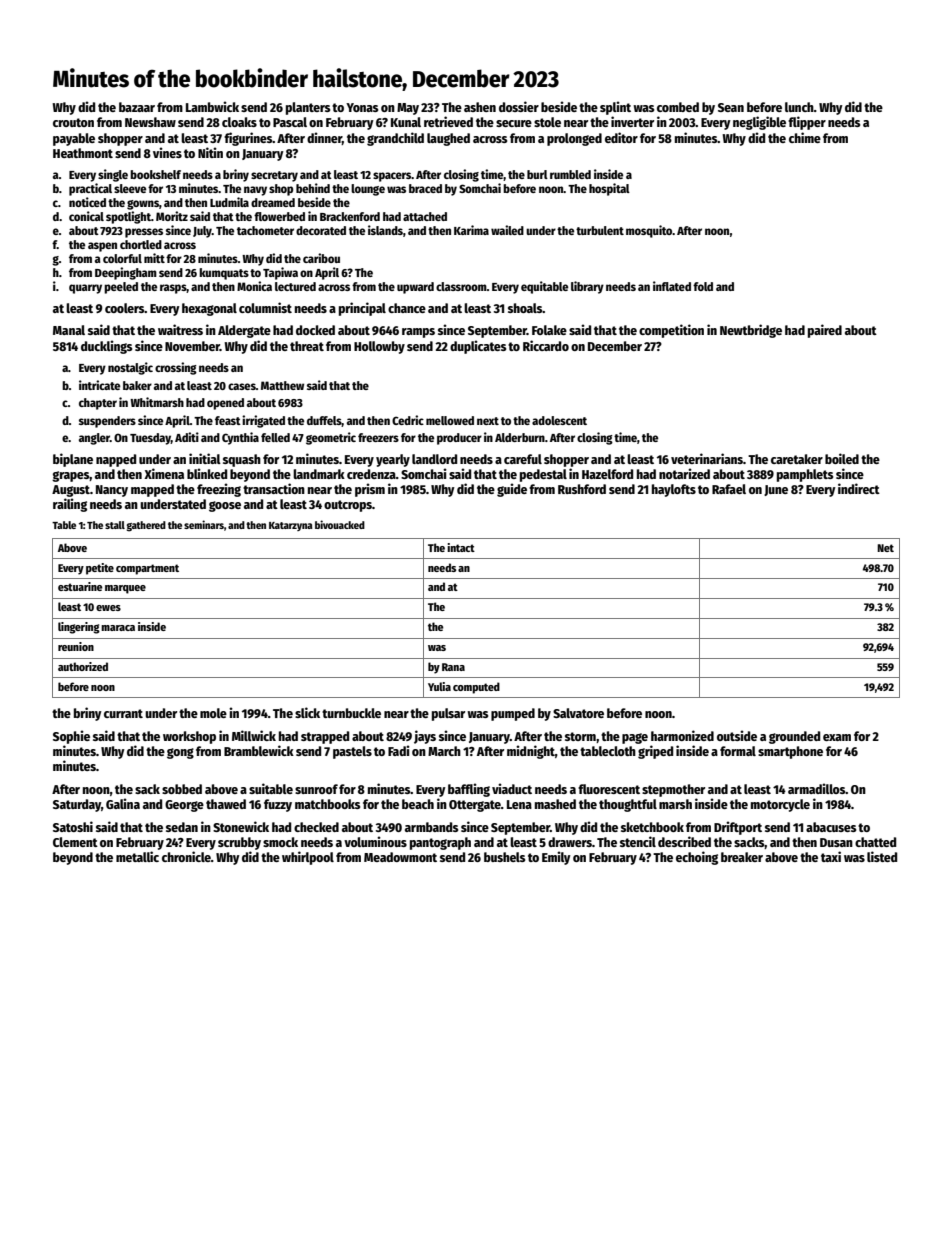 This screenshot has width=952, height=1233. What do you see at coordinates (790, 752) in the screenshot?
I see `smartphone` at bounding box center [790, 752].
